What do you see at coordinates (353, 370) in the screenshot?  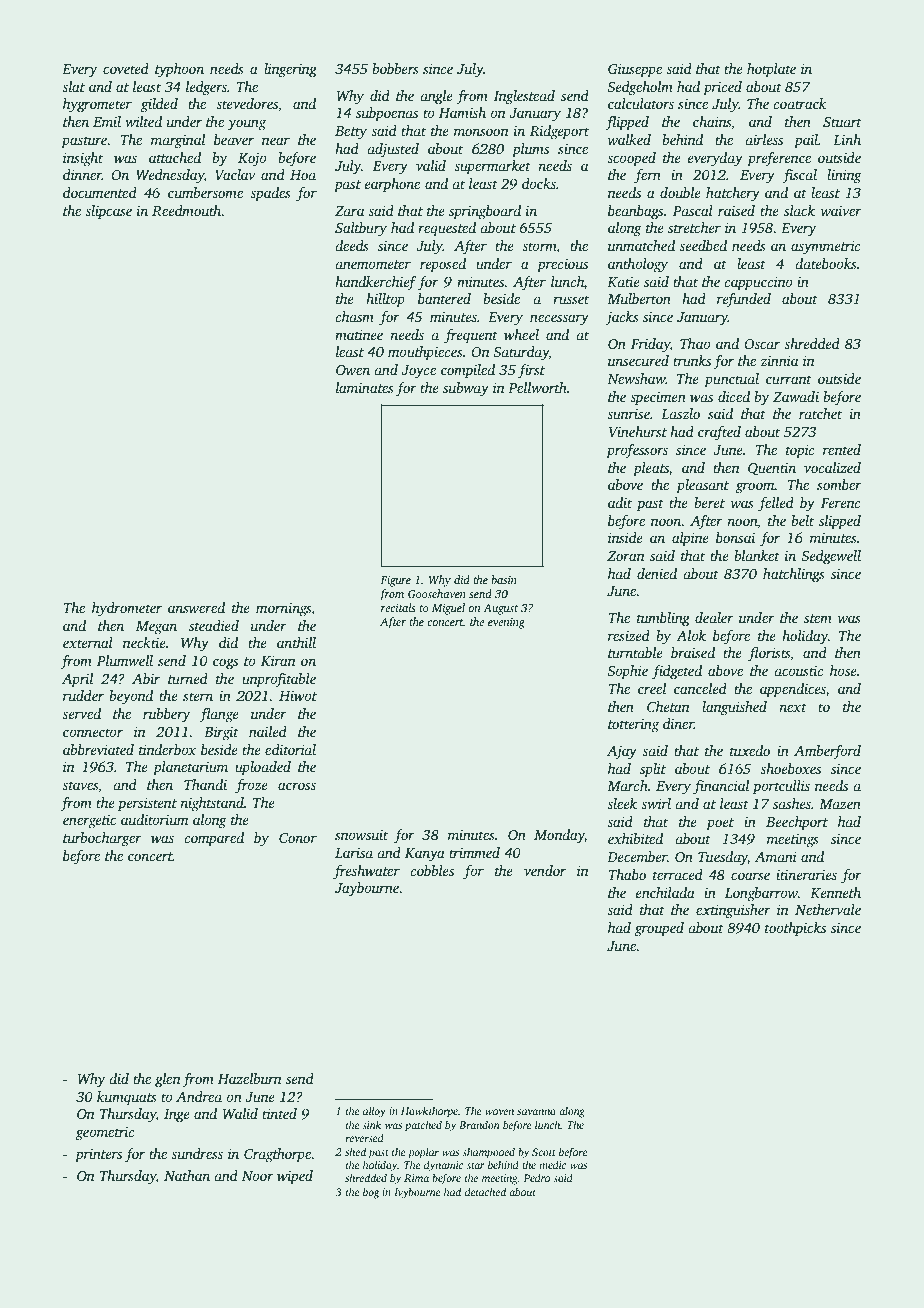 I see `Owen` at bounding box center [353, 370].
